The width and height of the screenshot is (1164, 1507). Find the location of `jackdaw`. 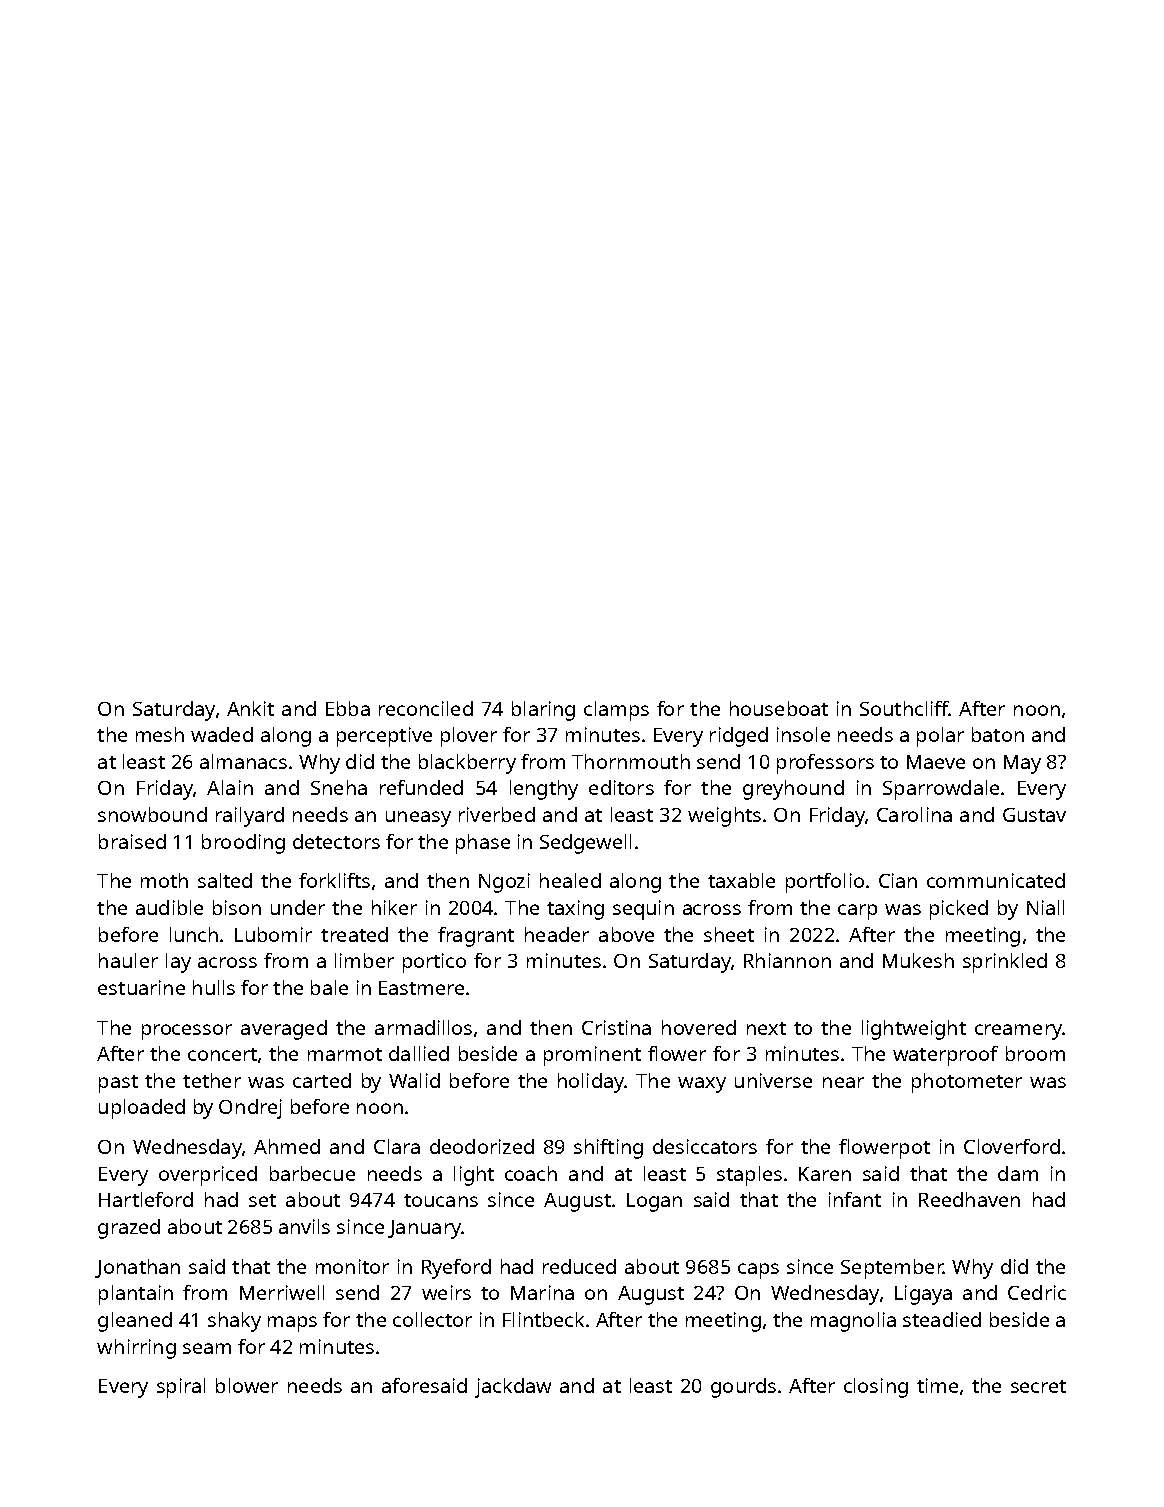

jackdaw is located at coordinates (513, 1388).
